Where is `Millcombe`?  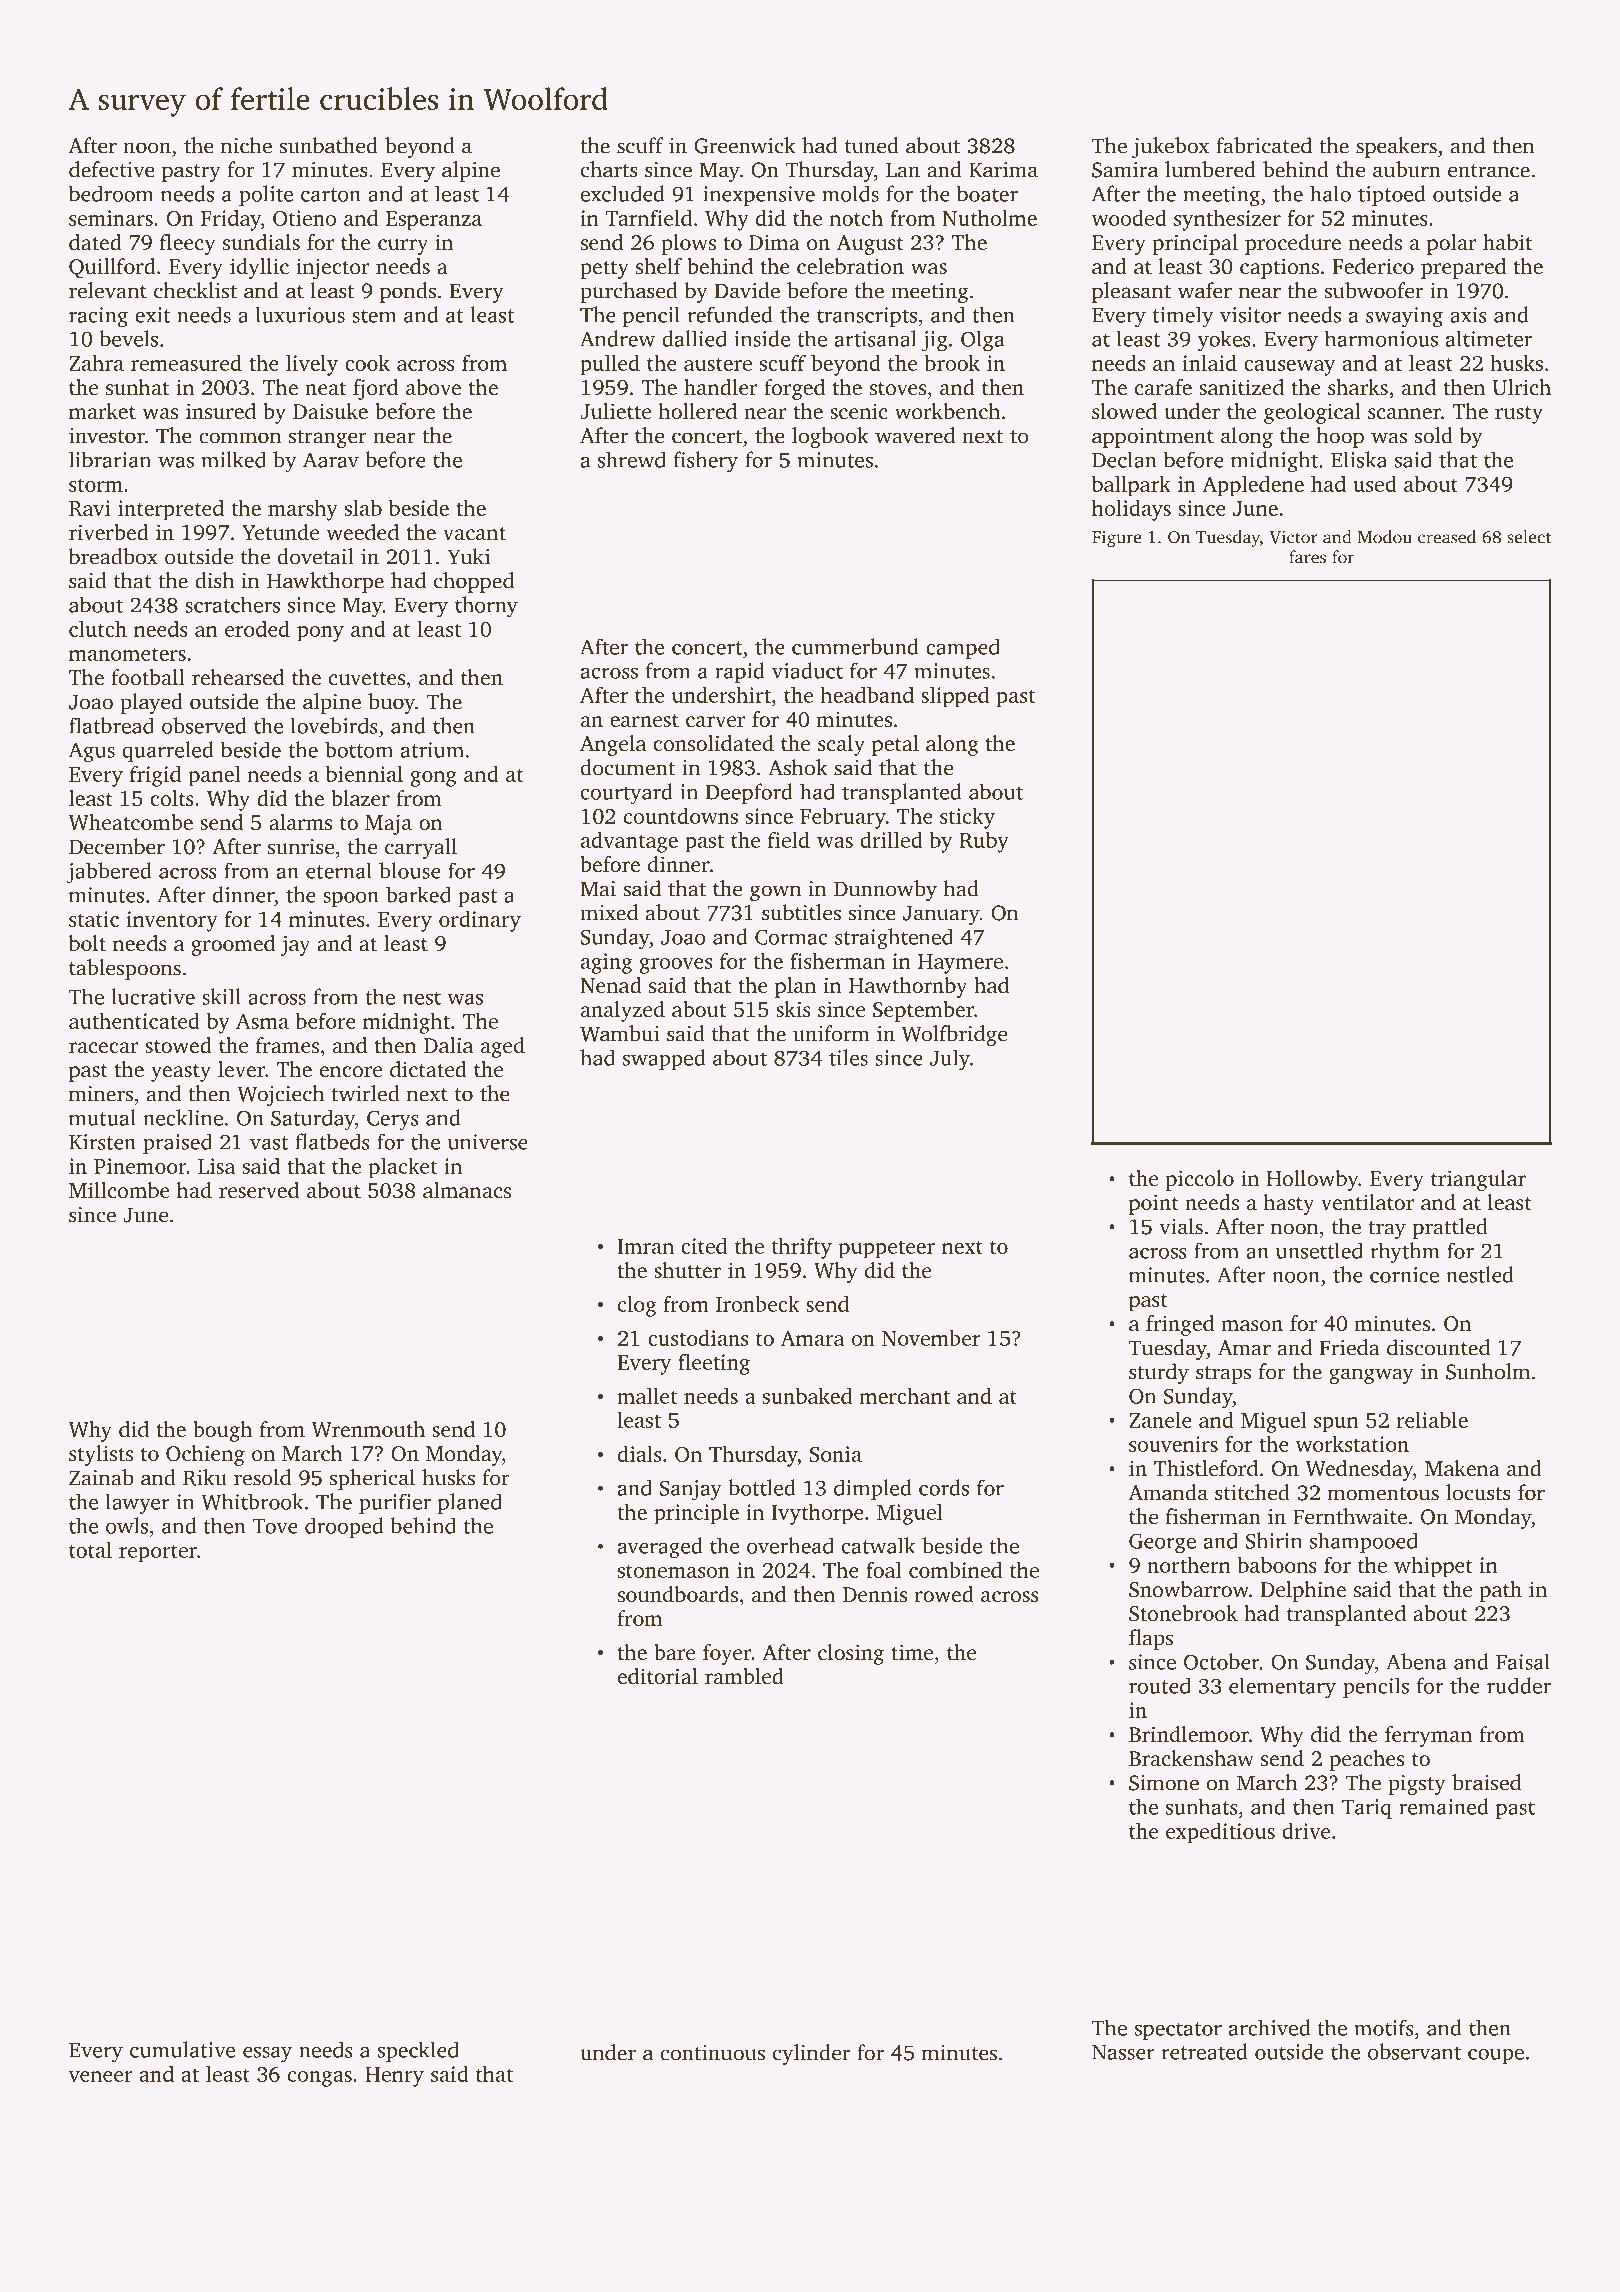 Millcombe is located at coordinates (119, 1190).
